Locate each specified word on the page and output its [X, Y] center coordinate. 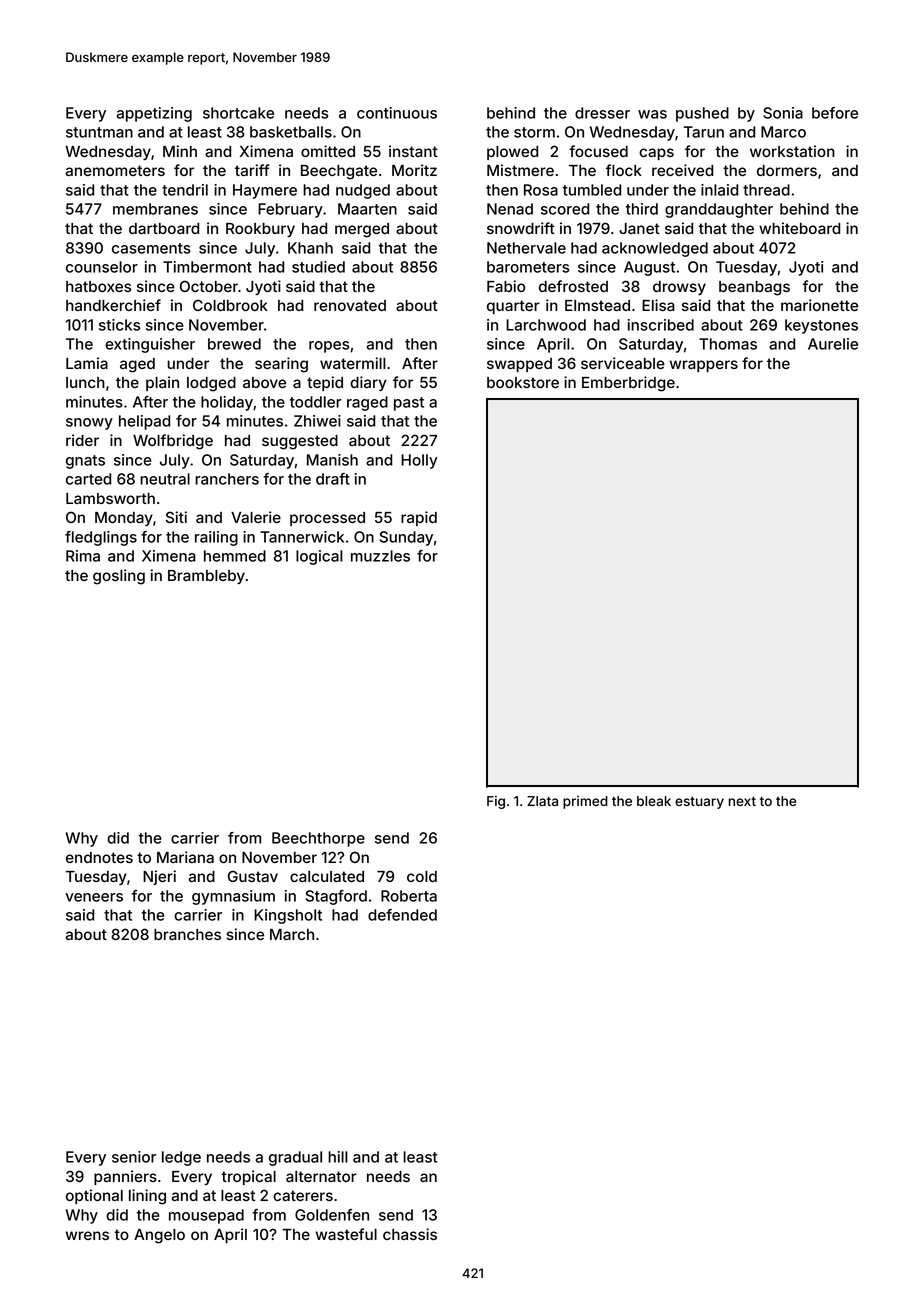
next [742, 801]
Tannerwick [302, 537]
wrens [87, 1235]
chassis [410, 1234]
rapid [419, 518]
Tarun [704, 132]
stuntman [99, 132]
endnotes [99, 857]
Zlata [542, 801]
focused [598, 151]
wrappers [704, 366]
